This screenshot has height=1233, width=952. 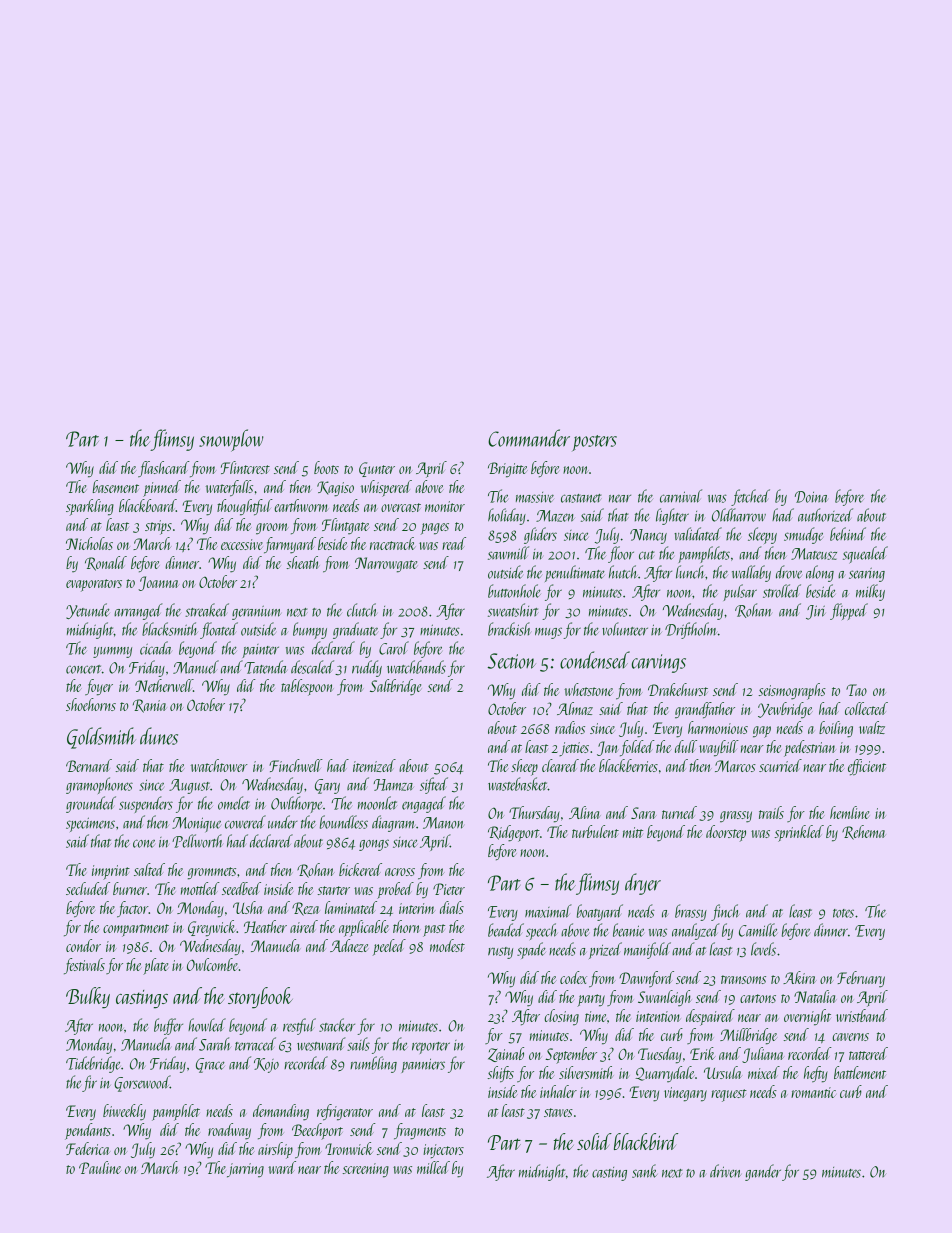 What do you see at coordinates (861, 979) in the screenshot?
I see `February` at bounding box center [861, 979].
